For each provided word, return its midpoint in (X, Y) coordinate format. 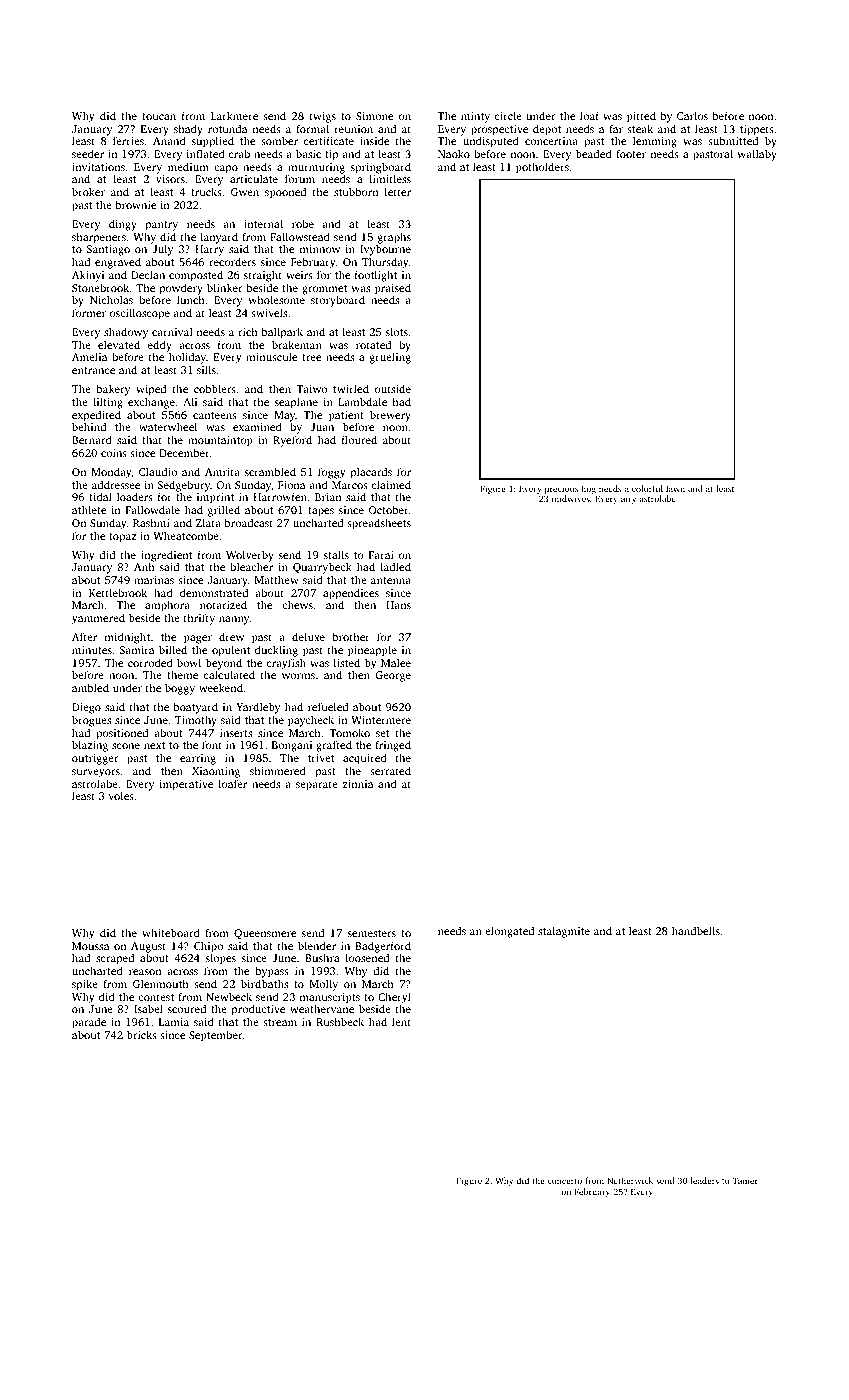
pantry (162, 226)
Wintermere (381, 720)
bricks (142, 1034)
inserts (236, 733)
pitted (641, 117)
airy (628, 499)
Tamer (745, 1181)
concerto (565, 1181)
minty (475, 117)
